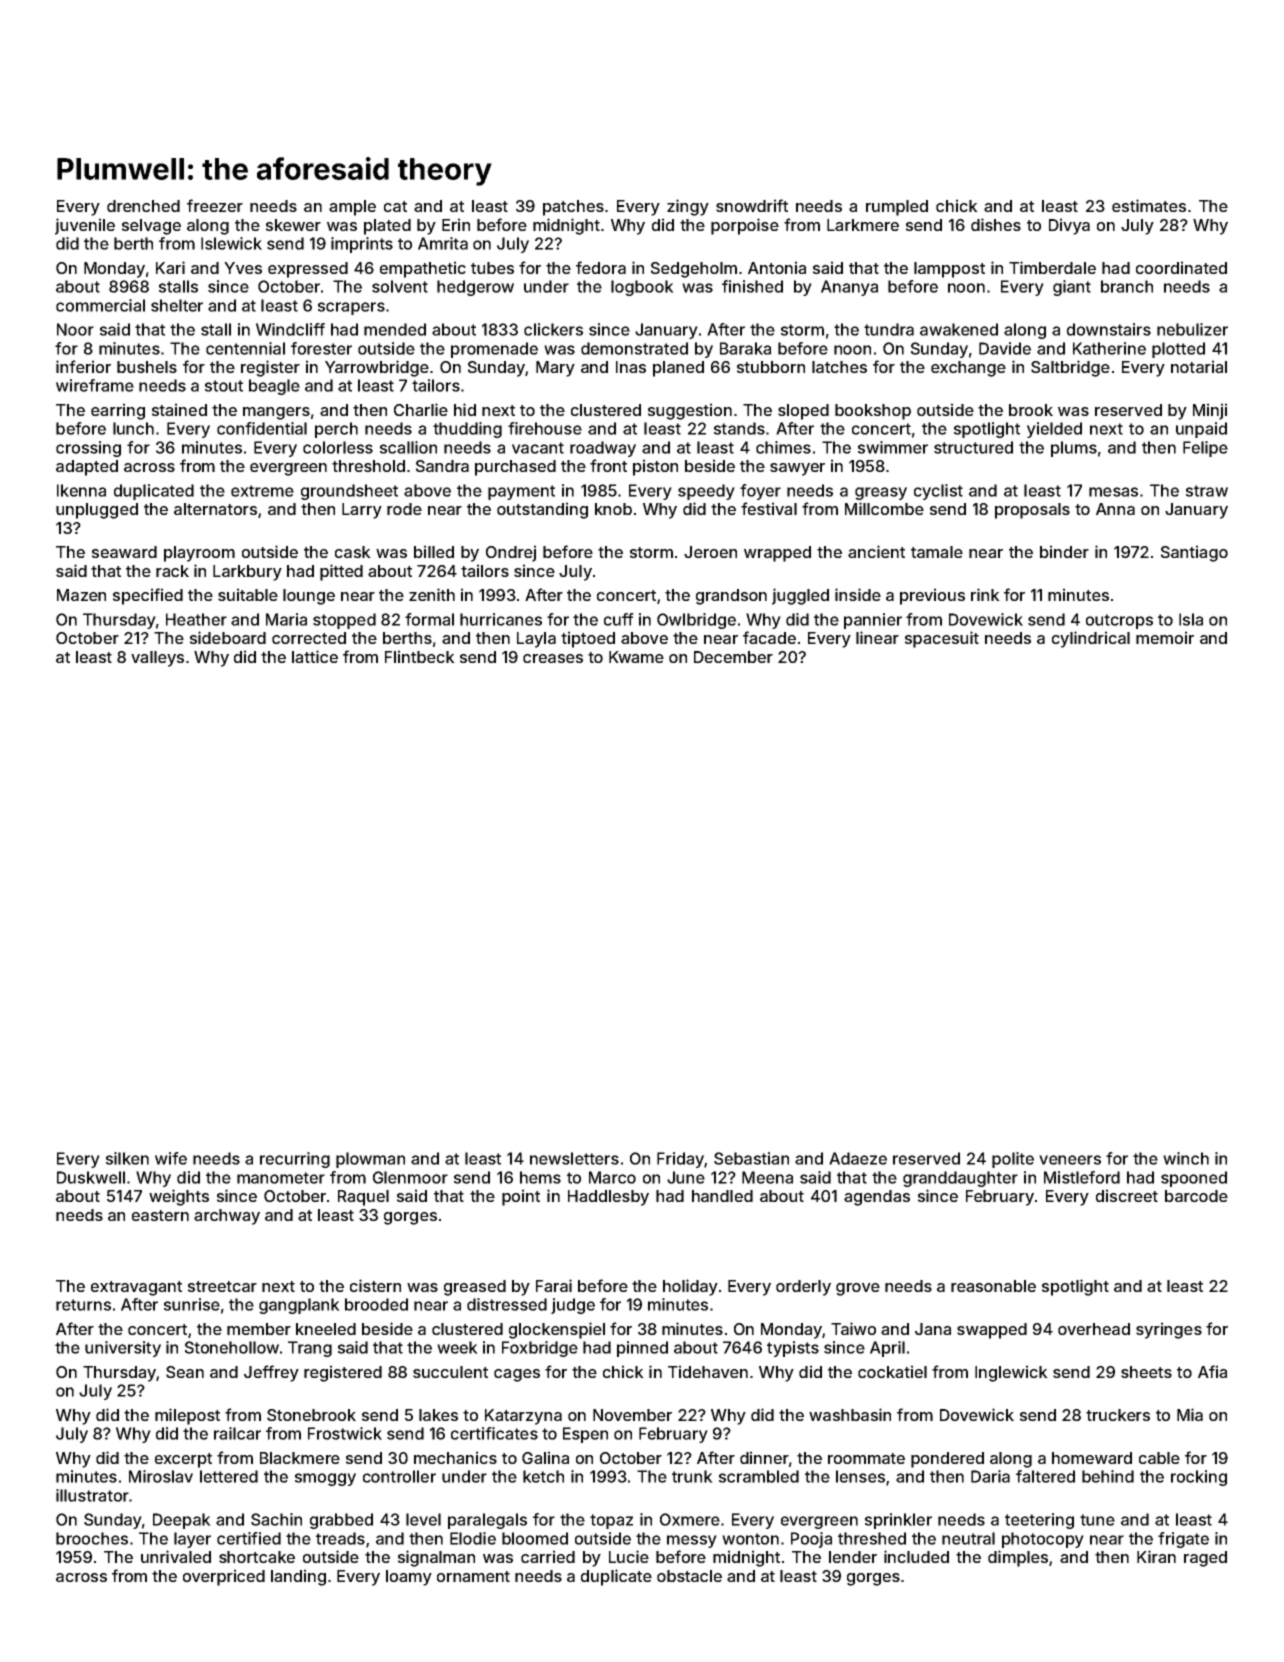  I want to click on newsletters, so click(574, 1158).
